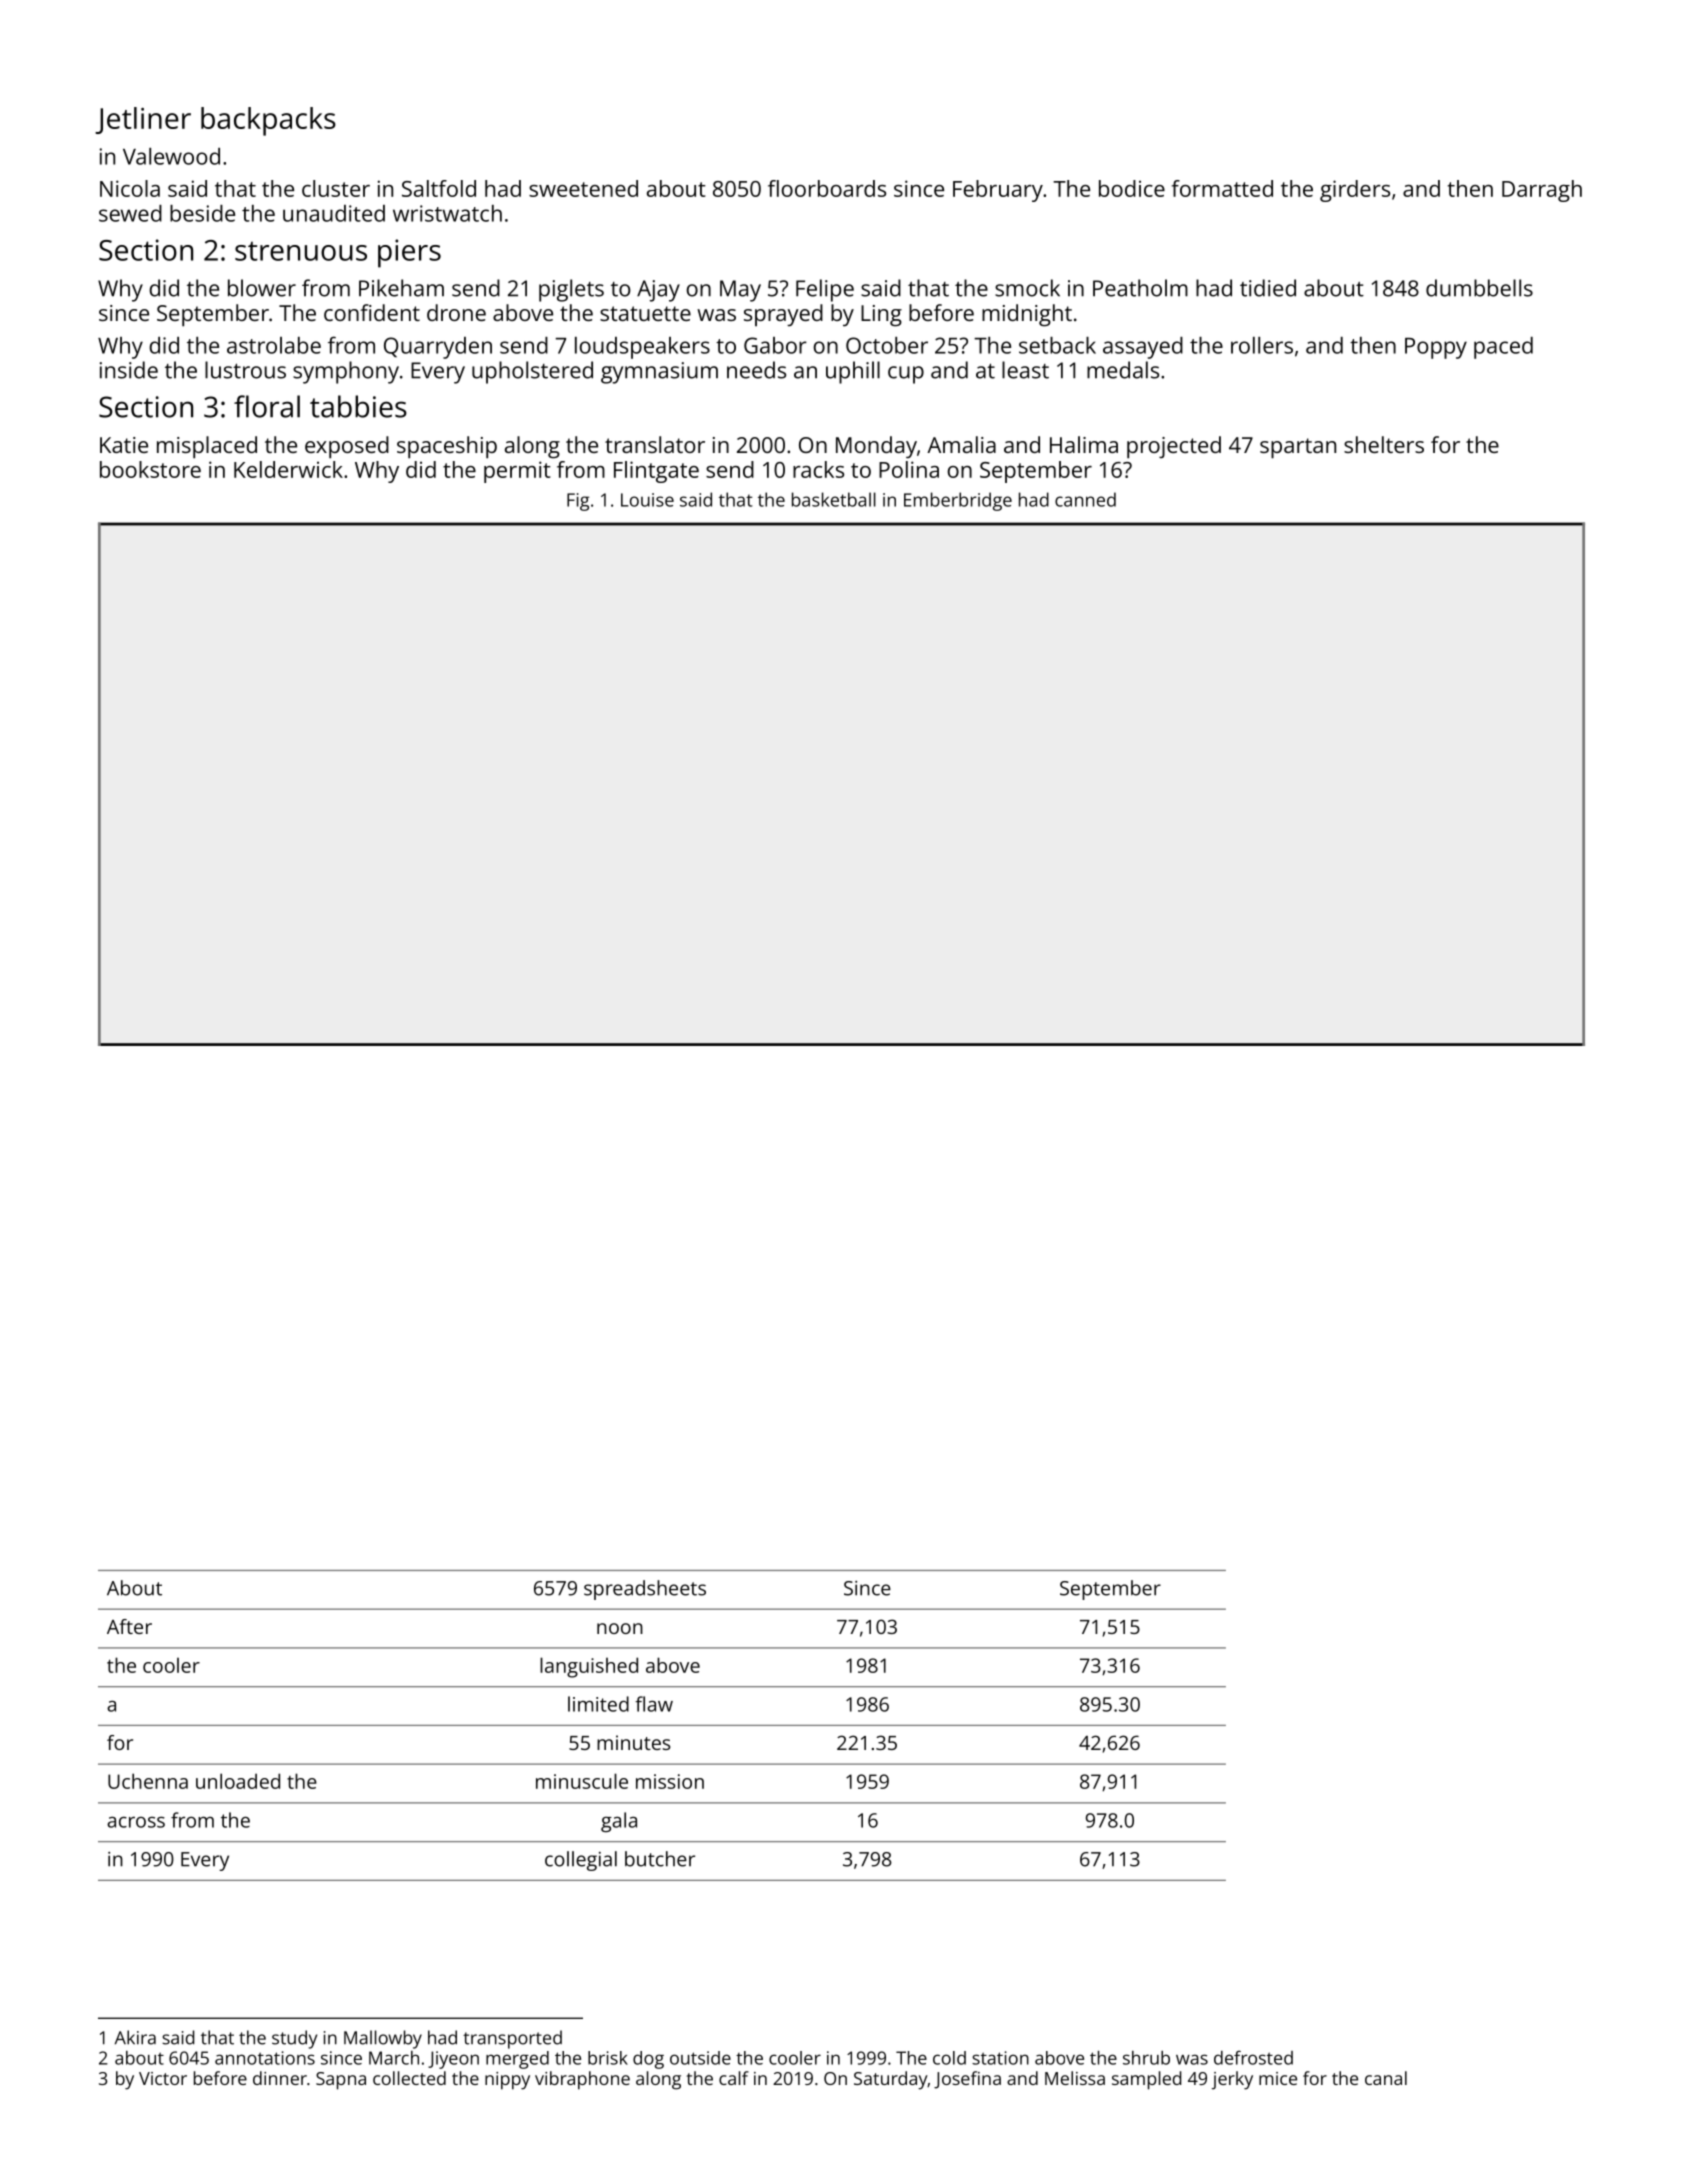 This document has width=1683, height=2178. What do you see at coordinates (1085, 499) in the document?
I see `canned` at bounding box center [1085, 499].
